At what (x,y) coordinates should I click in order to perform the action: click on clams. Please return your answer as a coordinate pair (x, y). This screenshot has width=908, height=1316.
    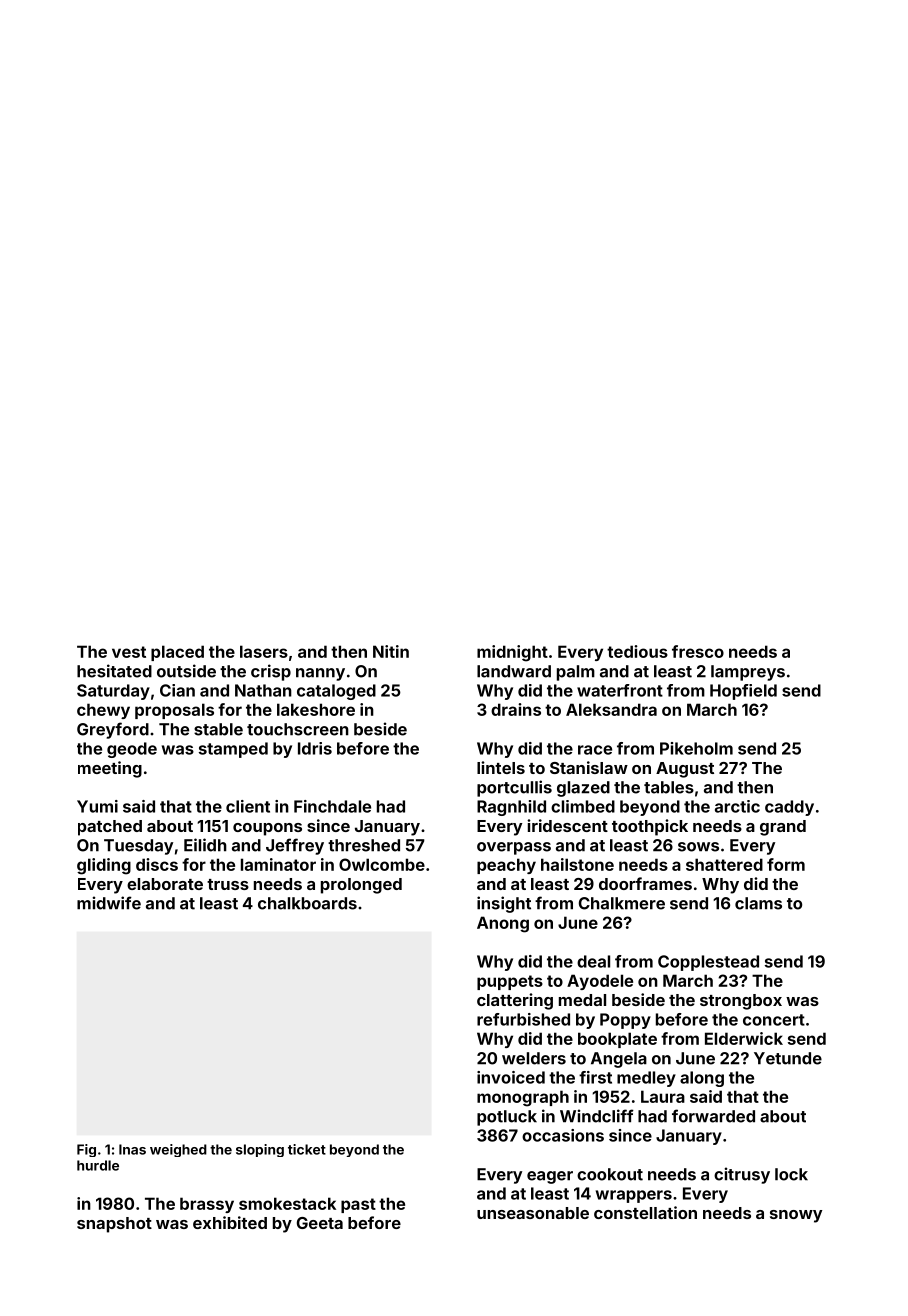
    Looking at the image, I should click on (758, 903).
